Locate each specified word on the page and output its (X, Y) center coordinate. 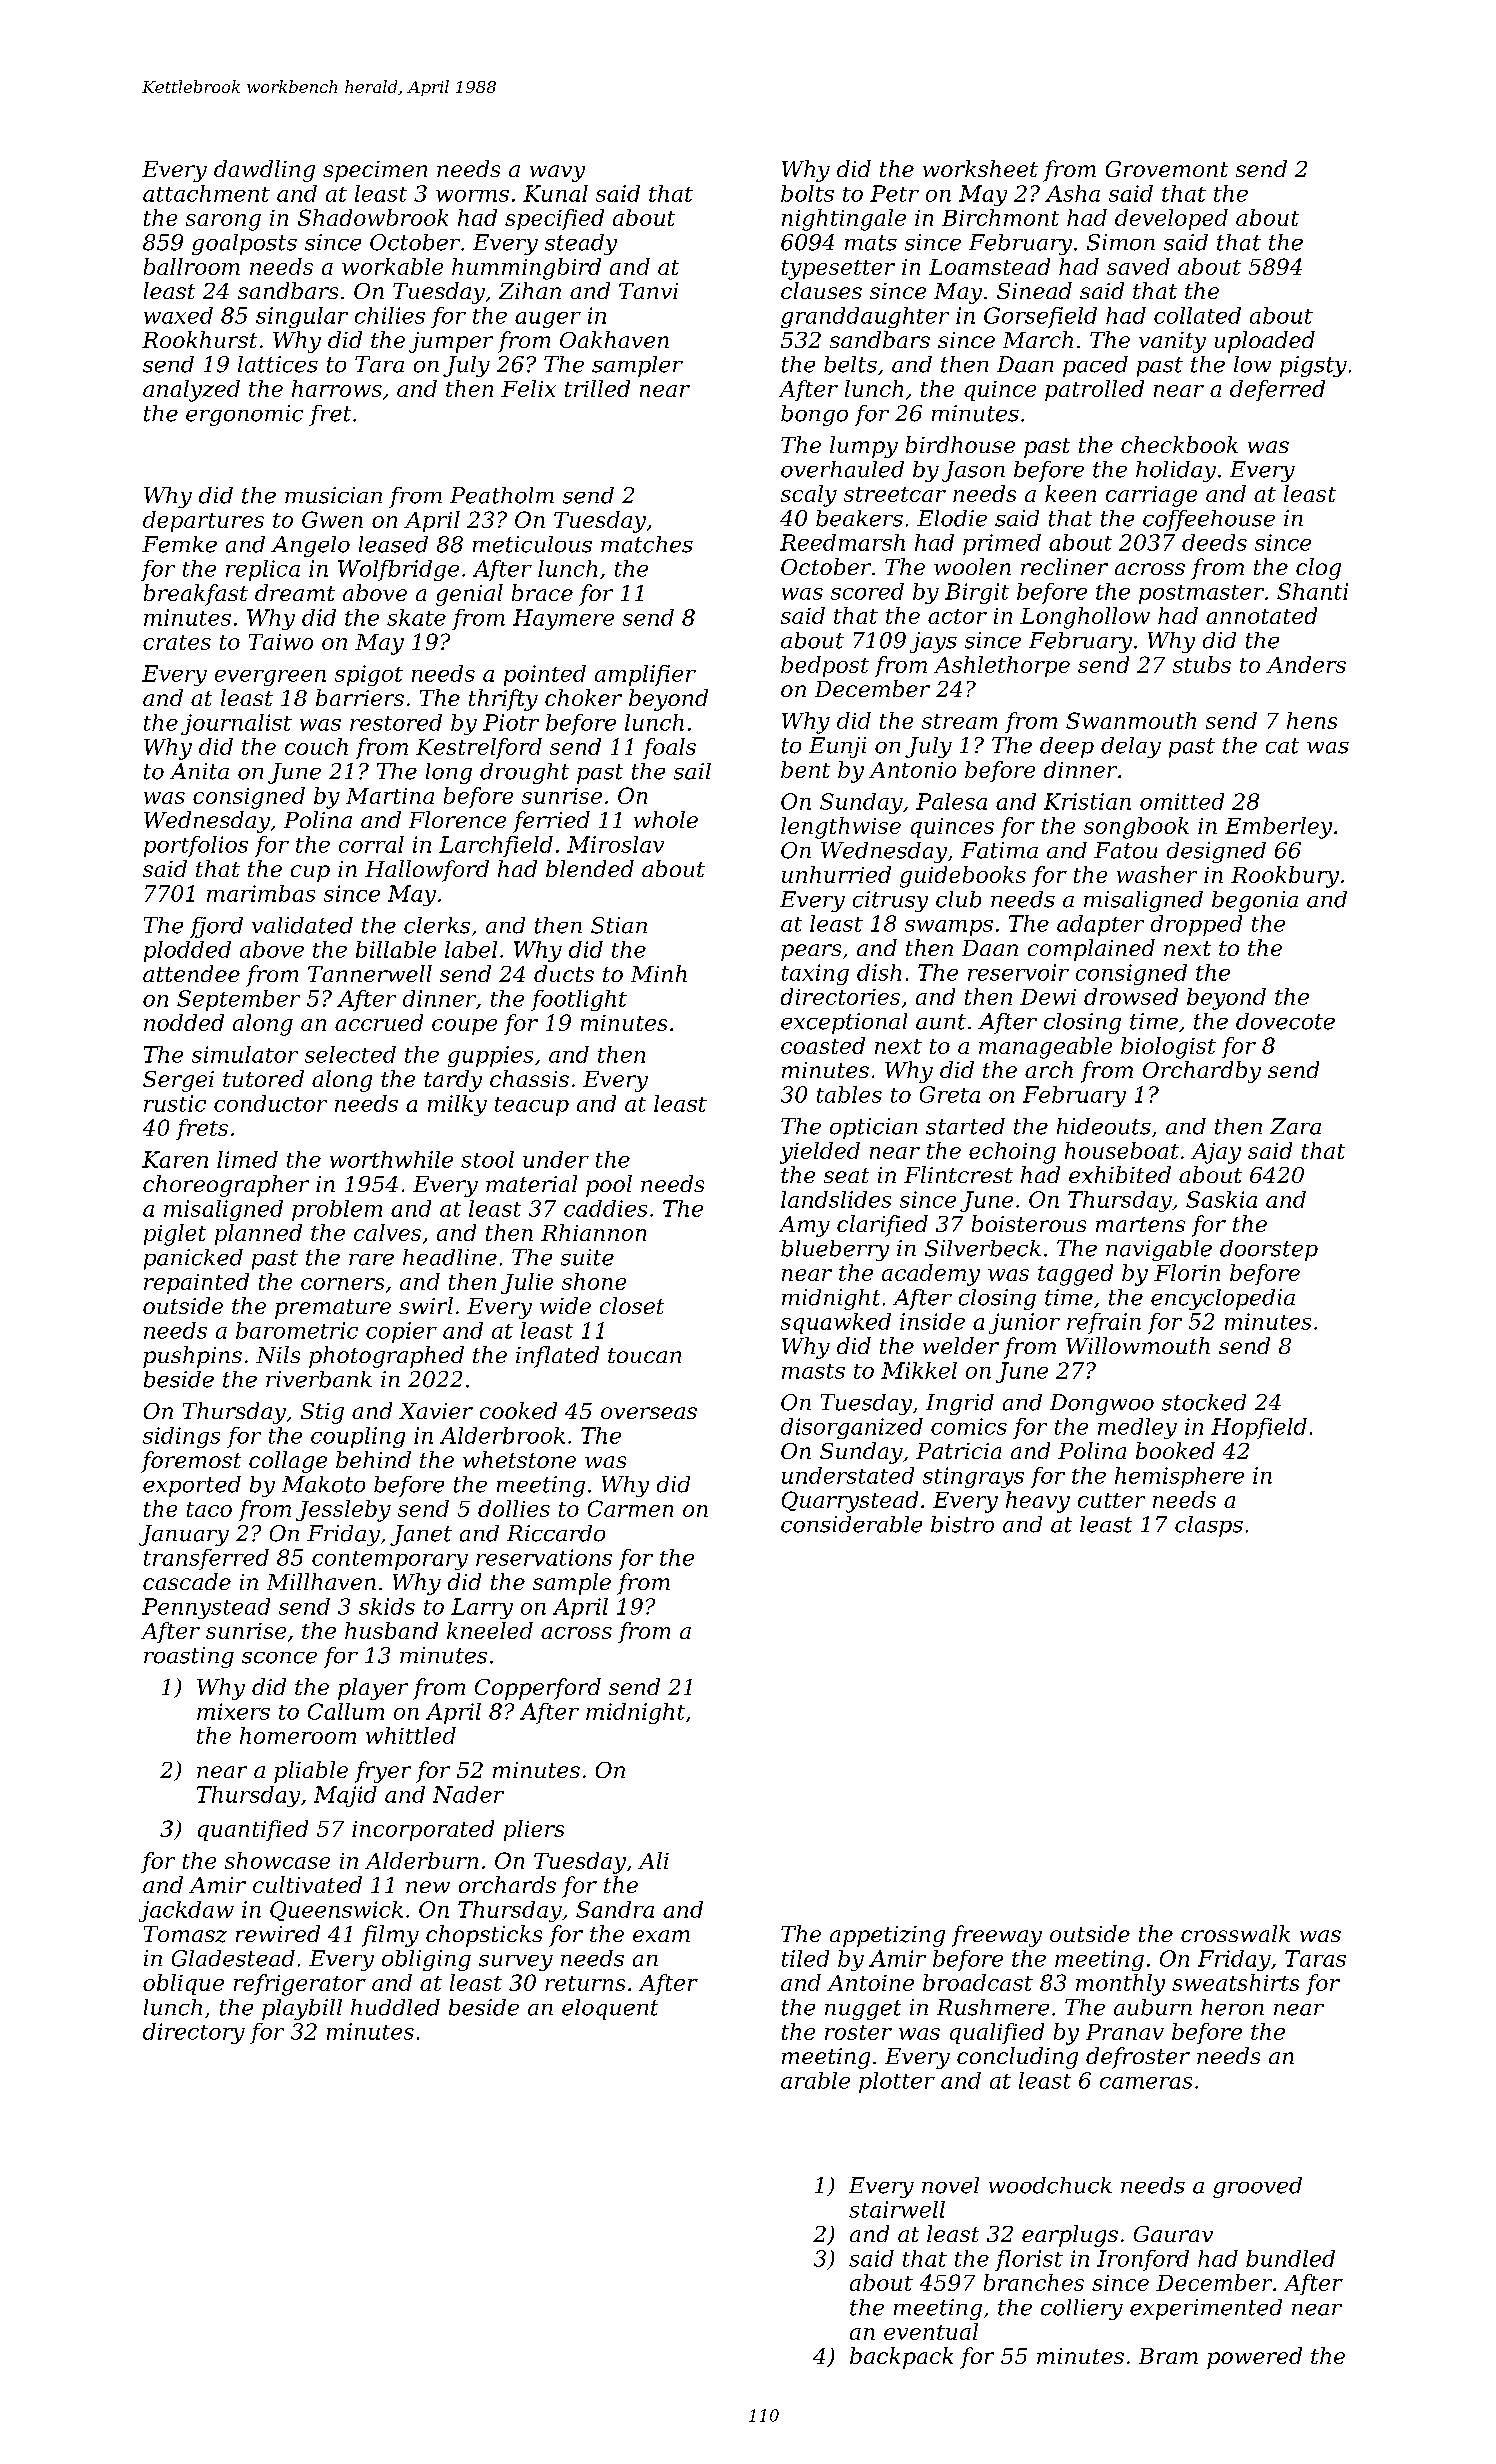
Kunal (555, 193)
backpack (901, 2358)
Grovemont (1167, 169)
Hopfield (1259, 1428)
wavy (557, 173)
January (184, 1535)
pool (609, 1186)
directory (194, 2033)
